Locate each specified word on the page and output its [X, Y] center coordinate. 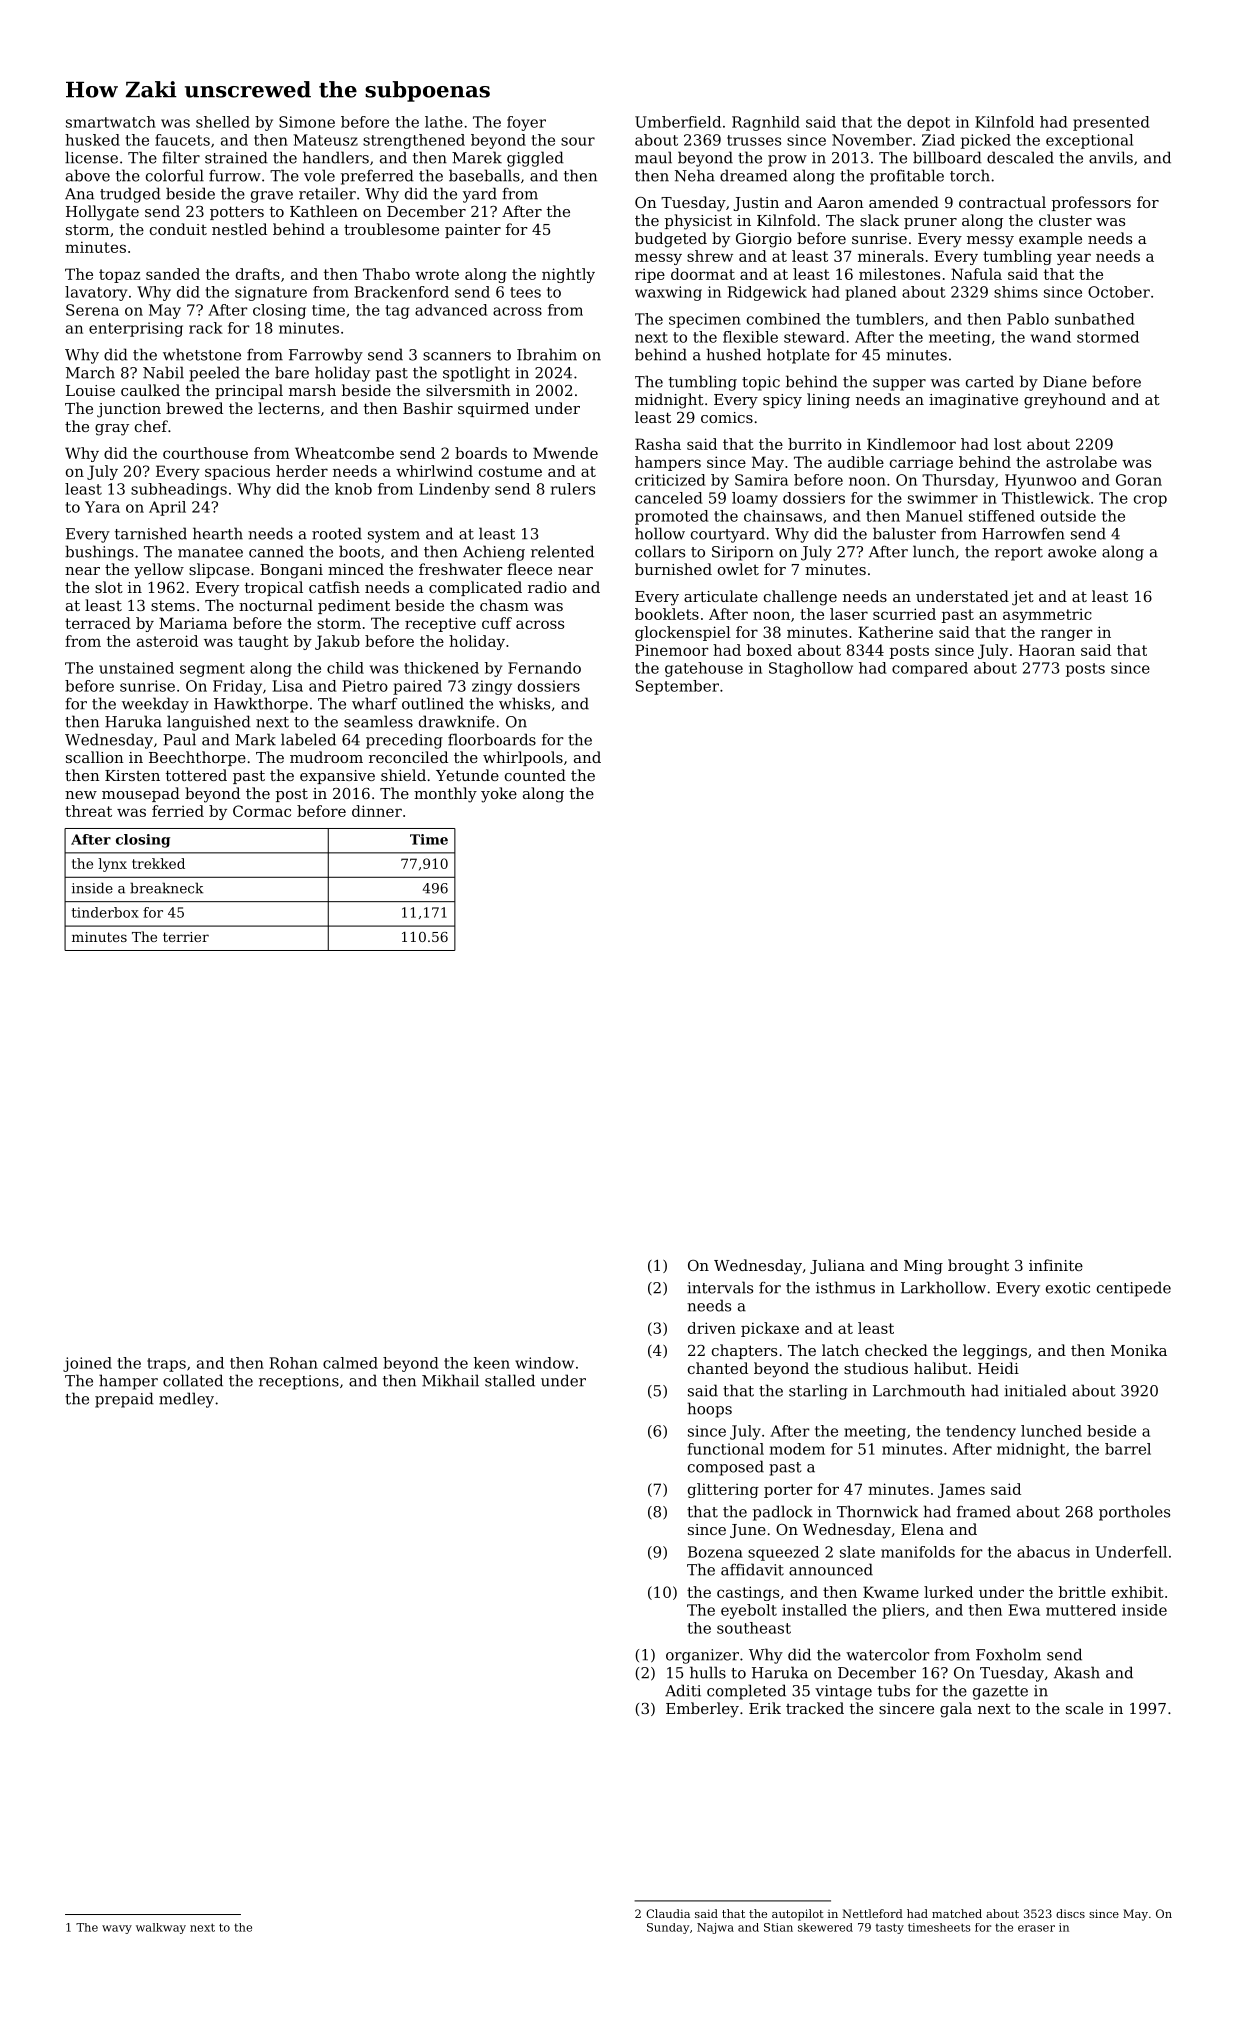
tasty [890, 1928]
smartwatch [111, 122]
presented [1111, 123]
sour [578, 141]
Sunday [668, 1928]
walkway [161, 1928]
